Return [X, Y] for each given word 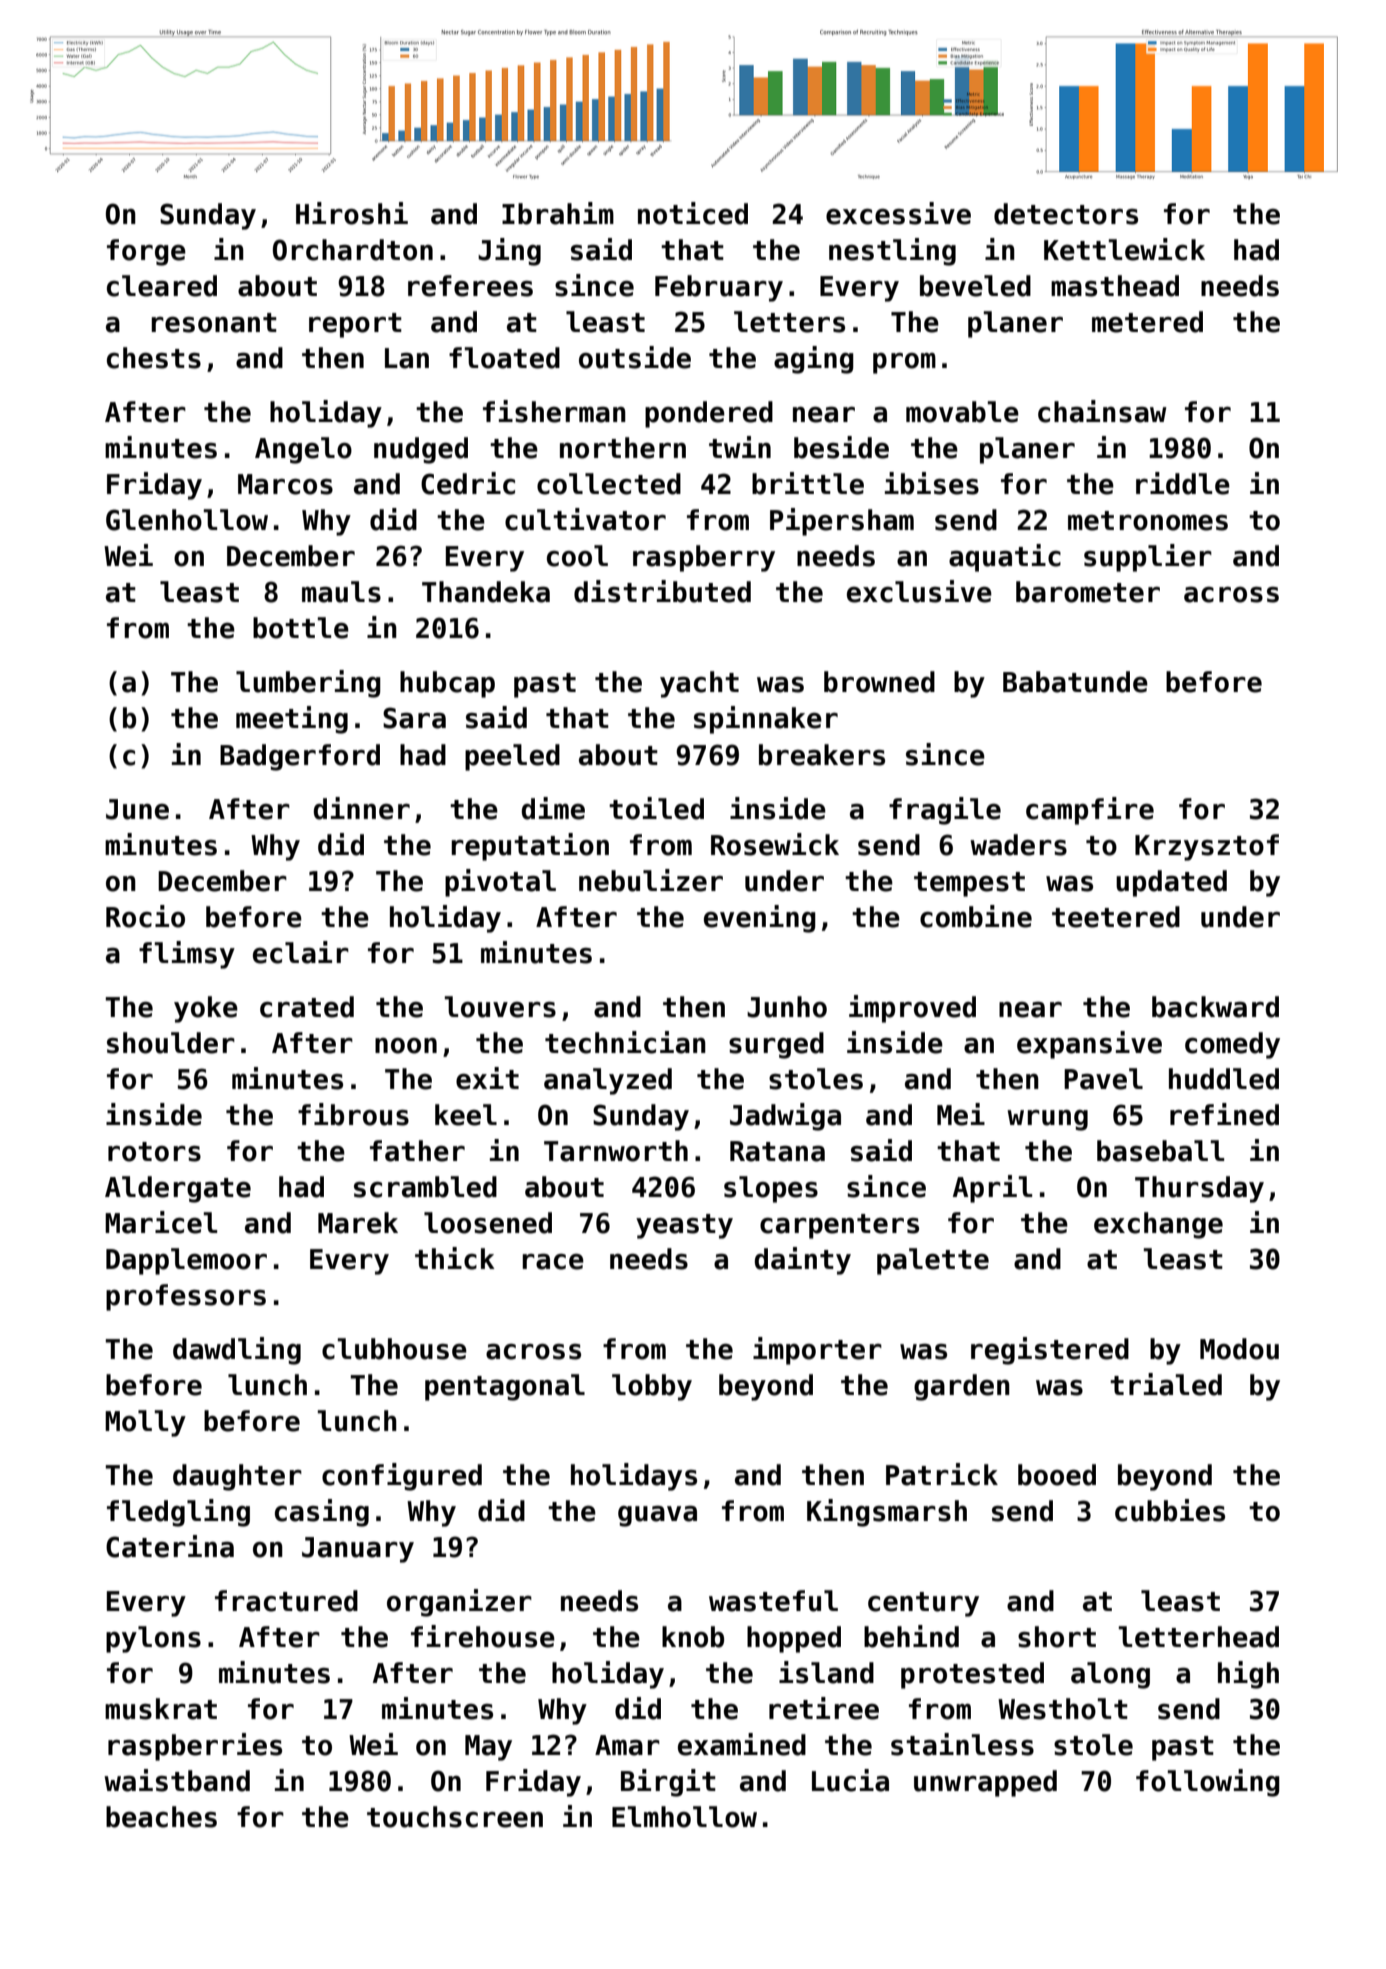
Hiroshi [352, 213]
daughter [237, 1477]
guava [657, 1516]
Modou [1239, 1349]
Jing [509, 252]
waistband [177, 1780]
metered [1147, 322]
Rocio [145, 916]
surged [776, 1045]
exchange [1158, 1225]
